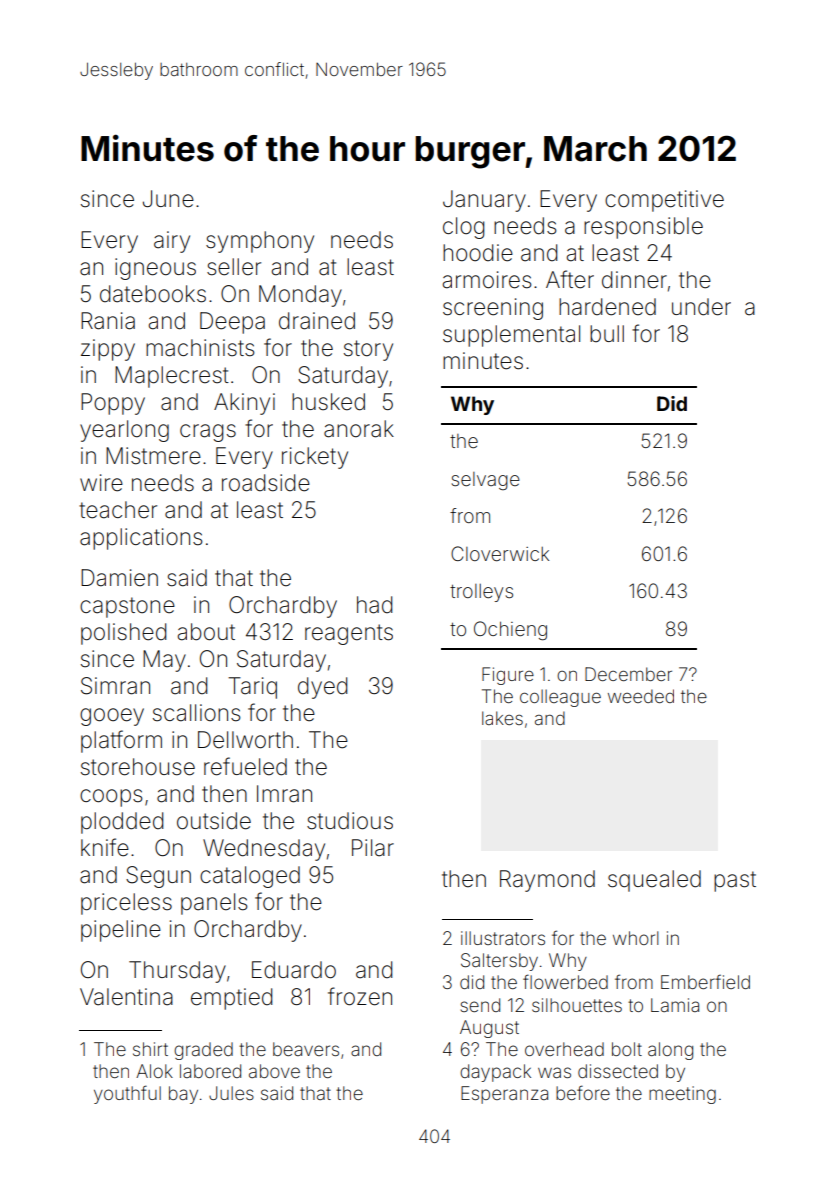 The width and height of the image is (836, 1186). I want to click on Pilar, so click(373, 848).
